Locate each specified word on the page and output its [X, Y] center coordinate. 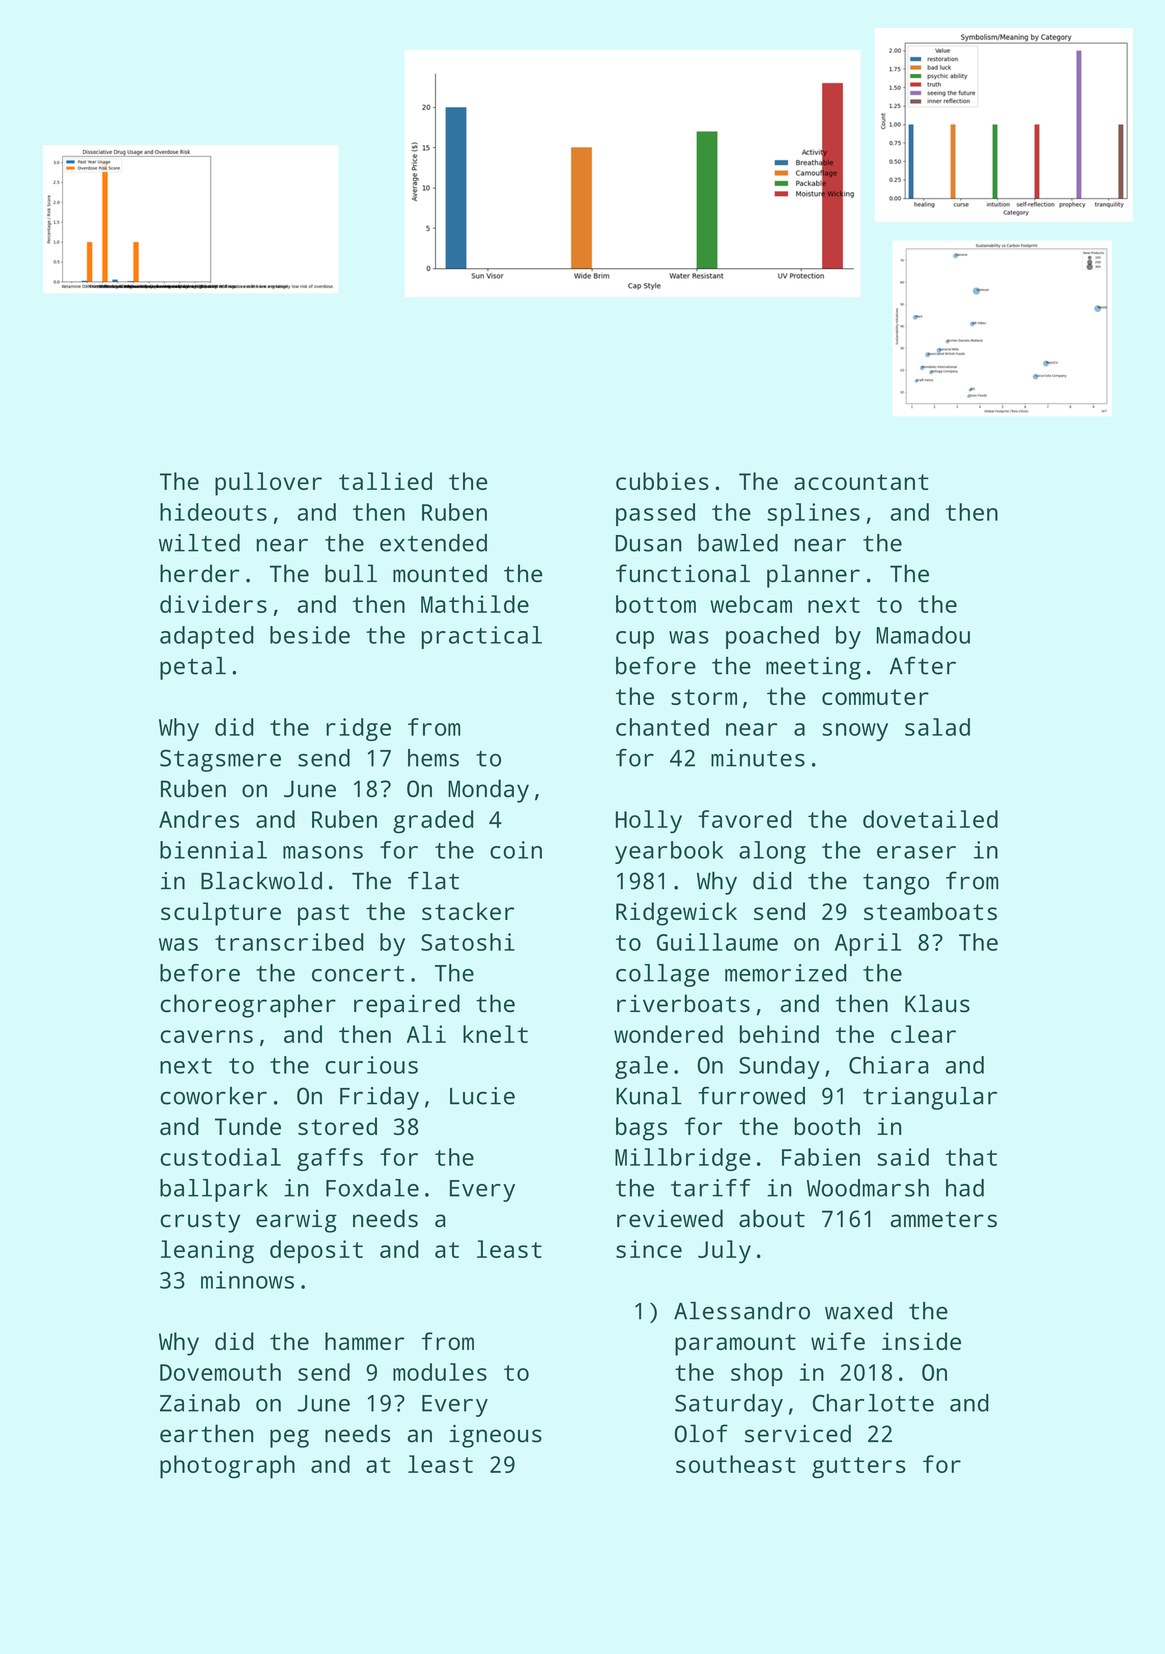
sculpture [221, 914]
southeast [736, 1464]
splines [813, 514]
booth [827, 1126]
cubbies [662, 481]
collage [662, 975]
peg [289, 1438]
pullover [268, 484]
